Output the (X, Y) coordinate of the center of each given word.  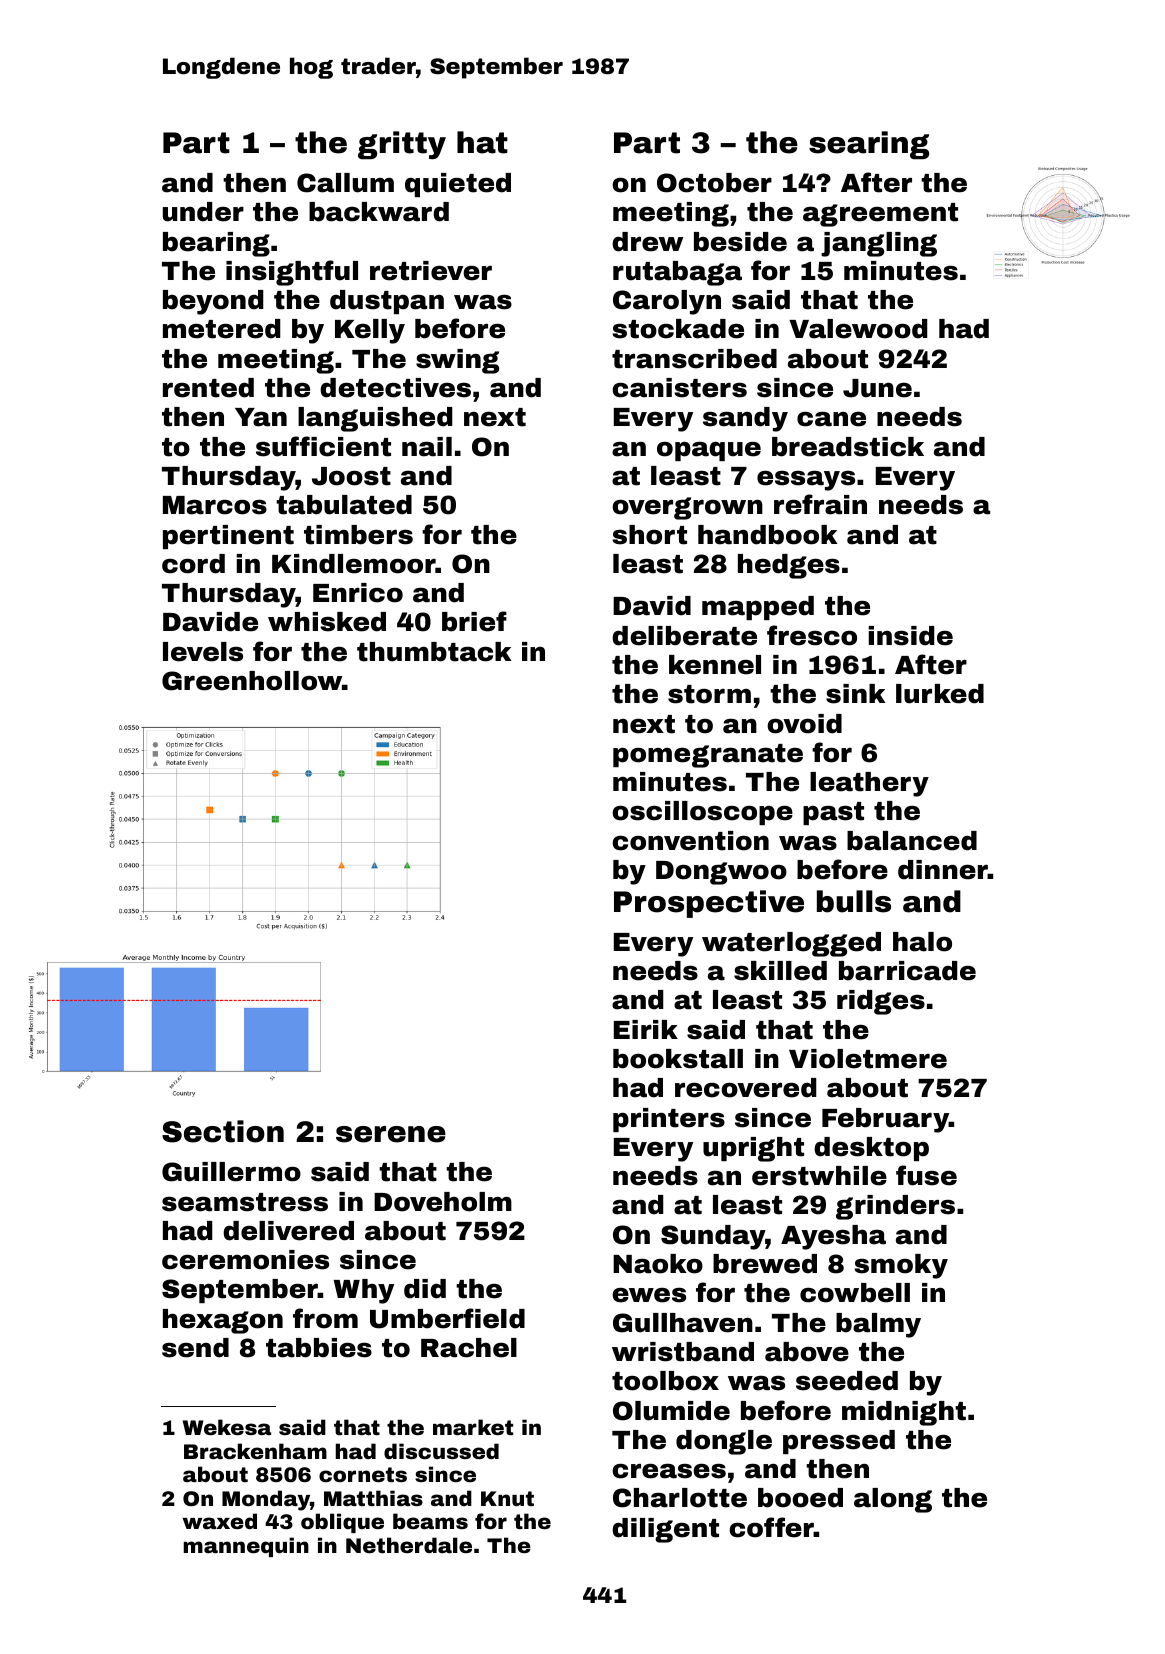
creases (669, 1471)
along (893, 1500)
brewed (765, 1264)
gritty (402, 145)
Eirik (646, 1029)
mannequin (246, 1547)
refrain (820, 504)
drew (647, 242)
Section (223, 1131)
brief (474, 621)
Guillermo (231, 1172)
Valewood (858, 329)
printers (669, 1120)
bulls (854, 901)
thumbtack (434, 652)
